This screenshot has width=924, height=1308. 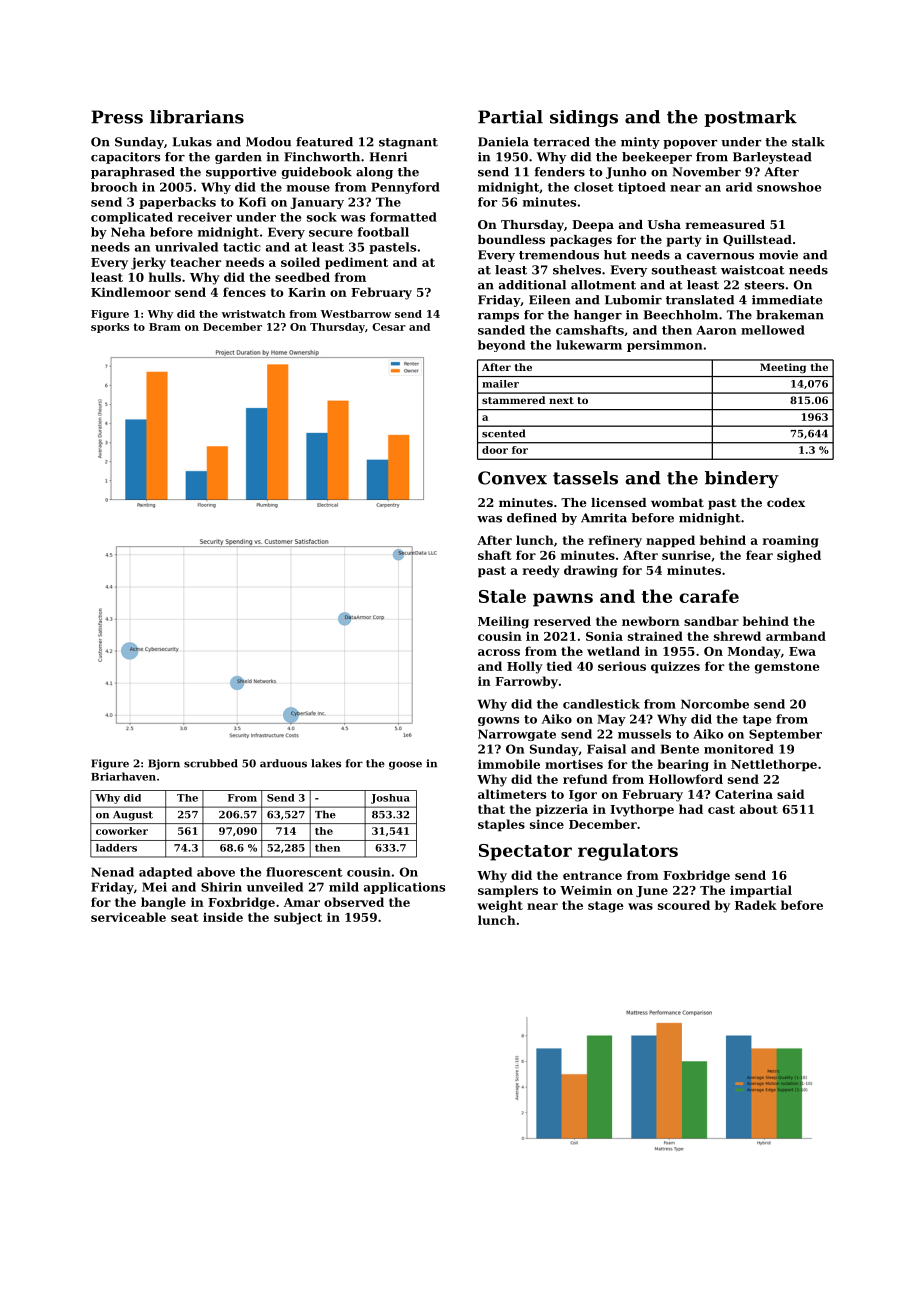 I want to click on armband, so click(x=796, y=636).
